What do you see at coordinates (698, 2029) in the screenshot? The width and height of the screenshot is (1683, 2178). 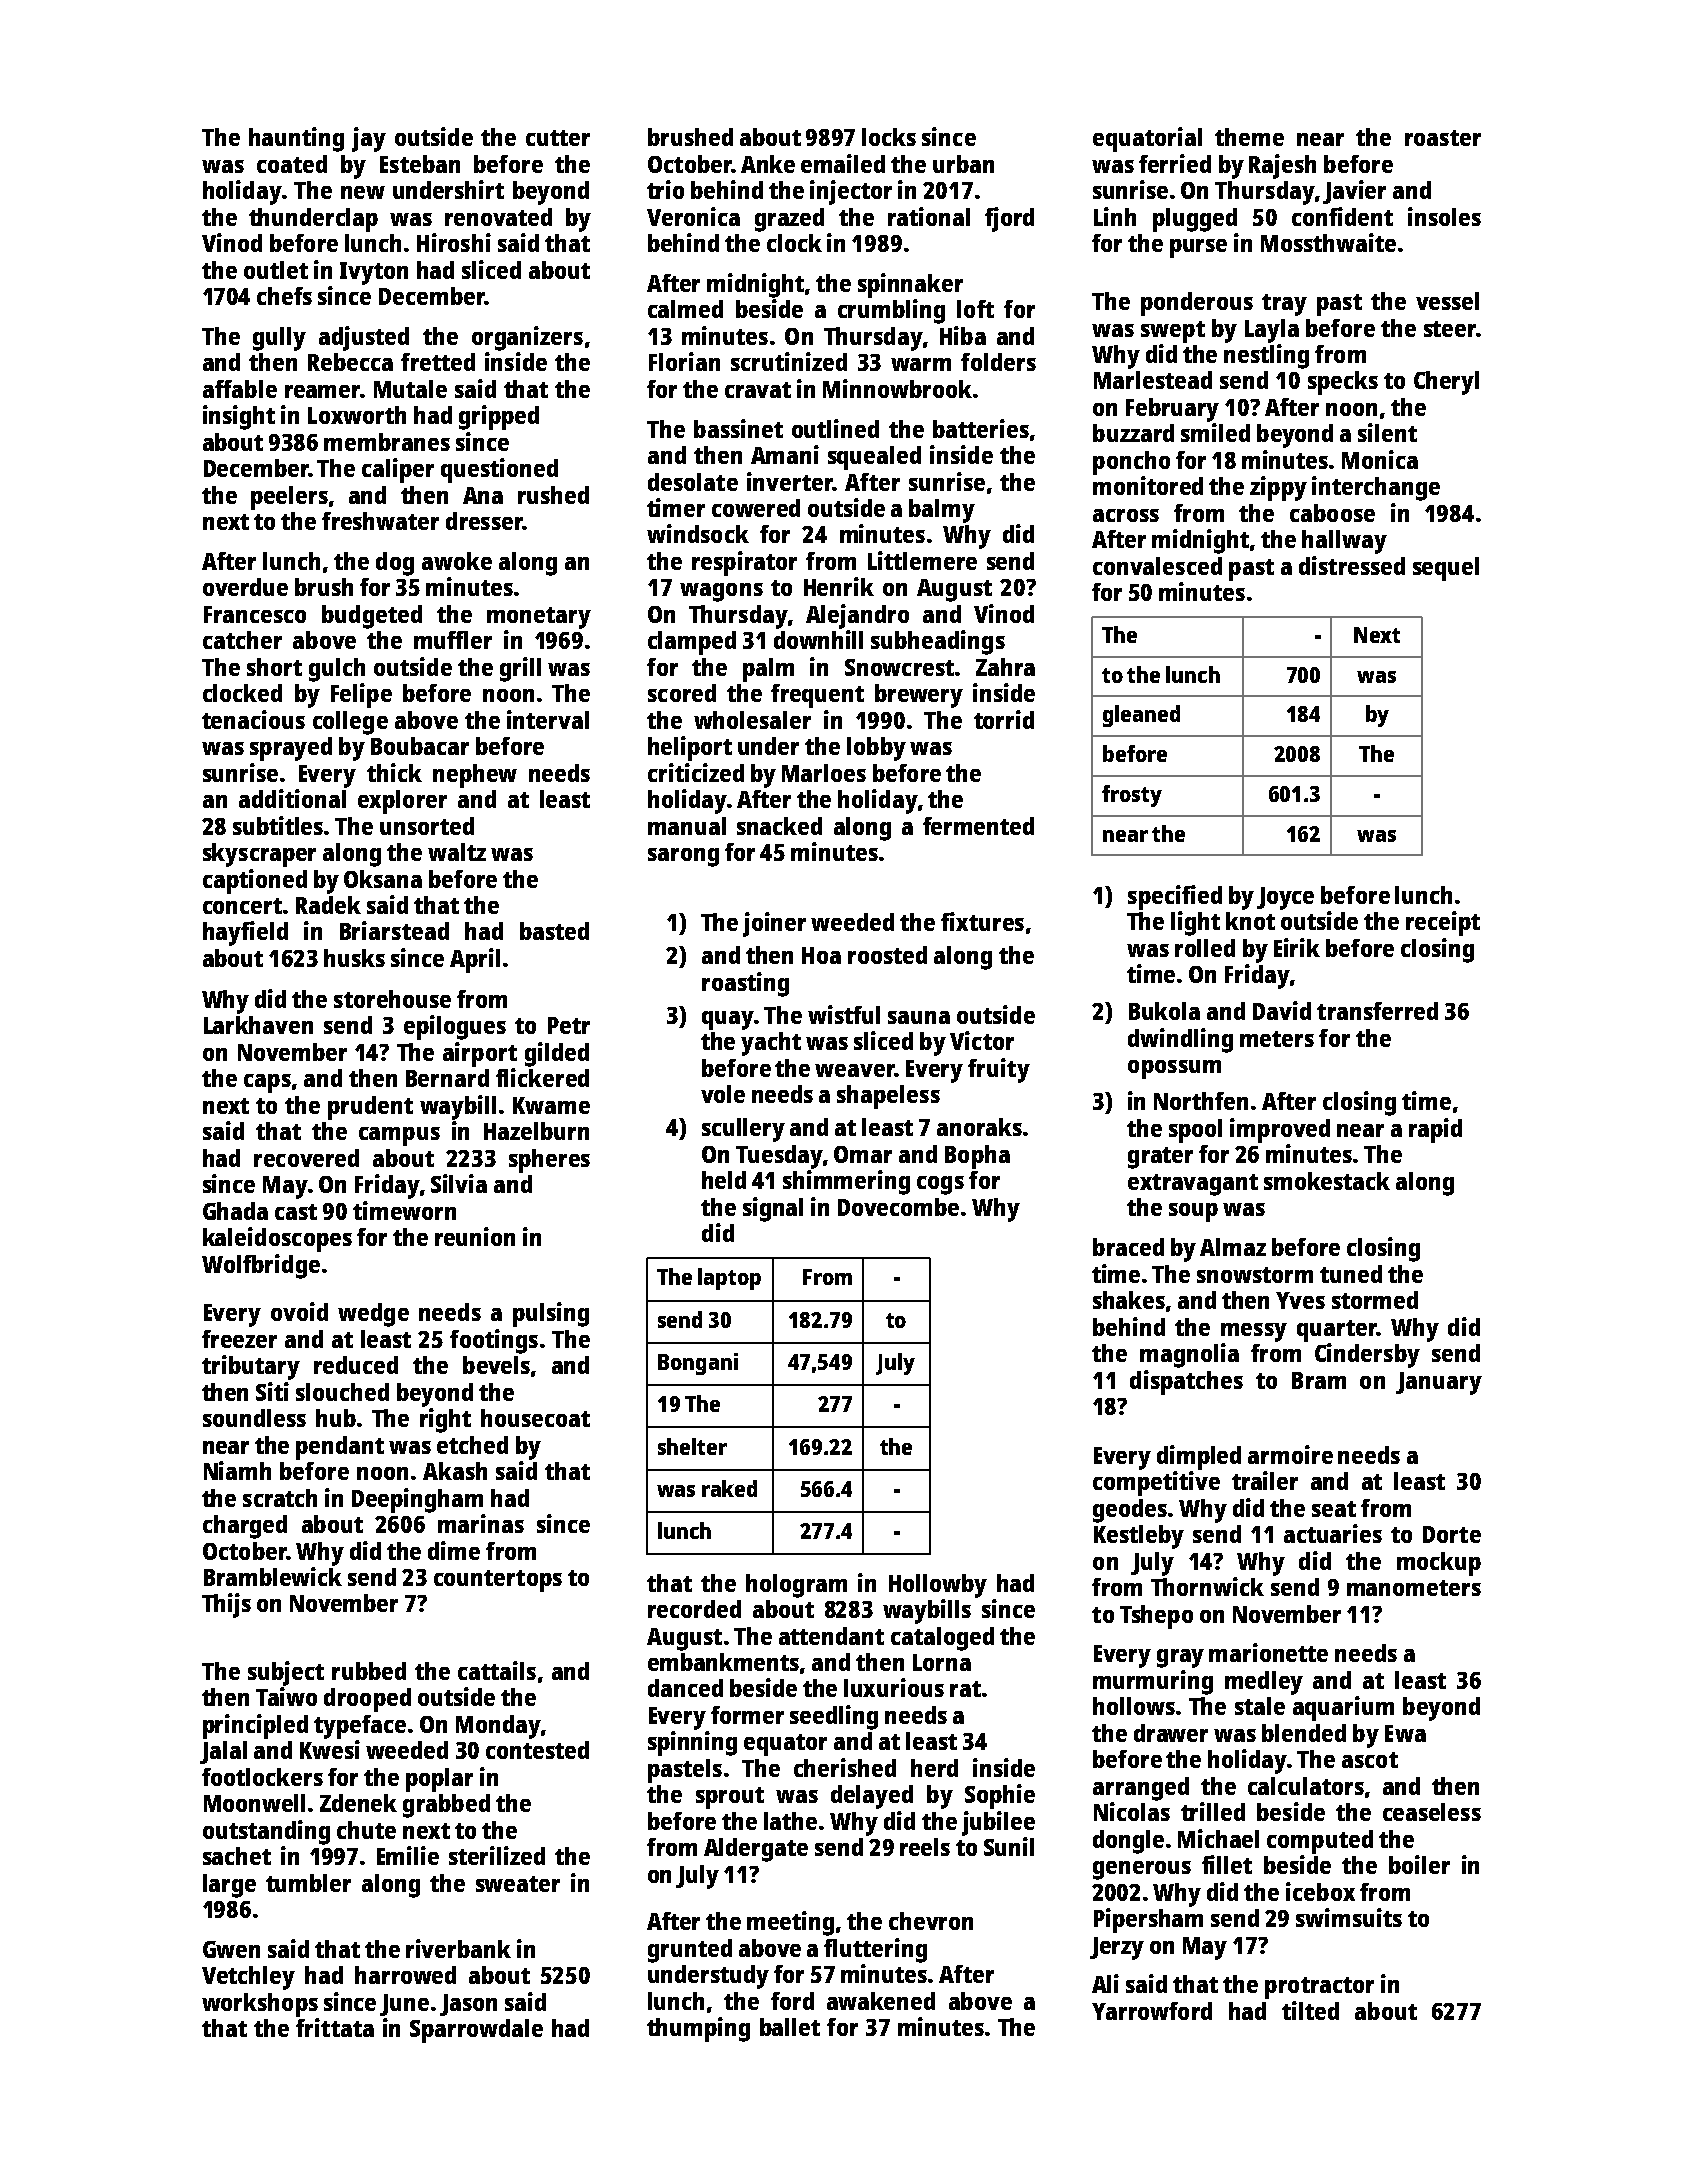 I see `thumping` at bounding box center [698, 2029].
